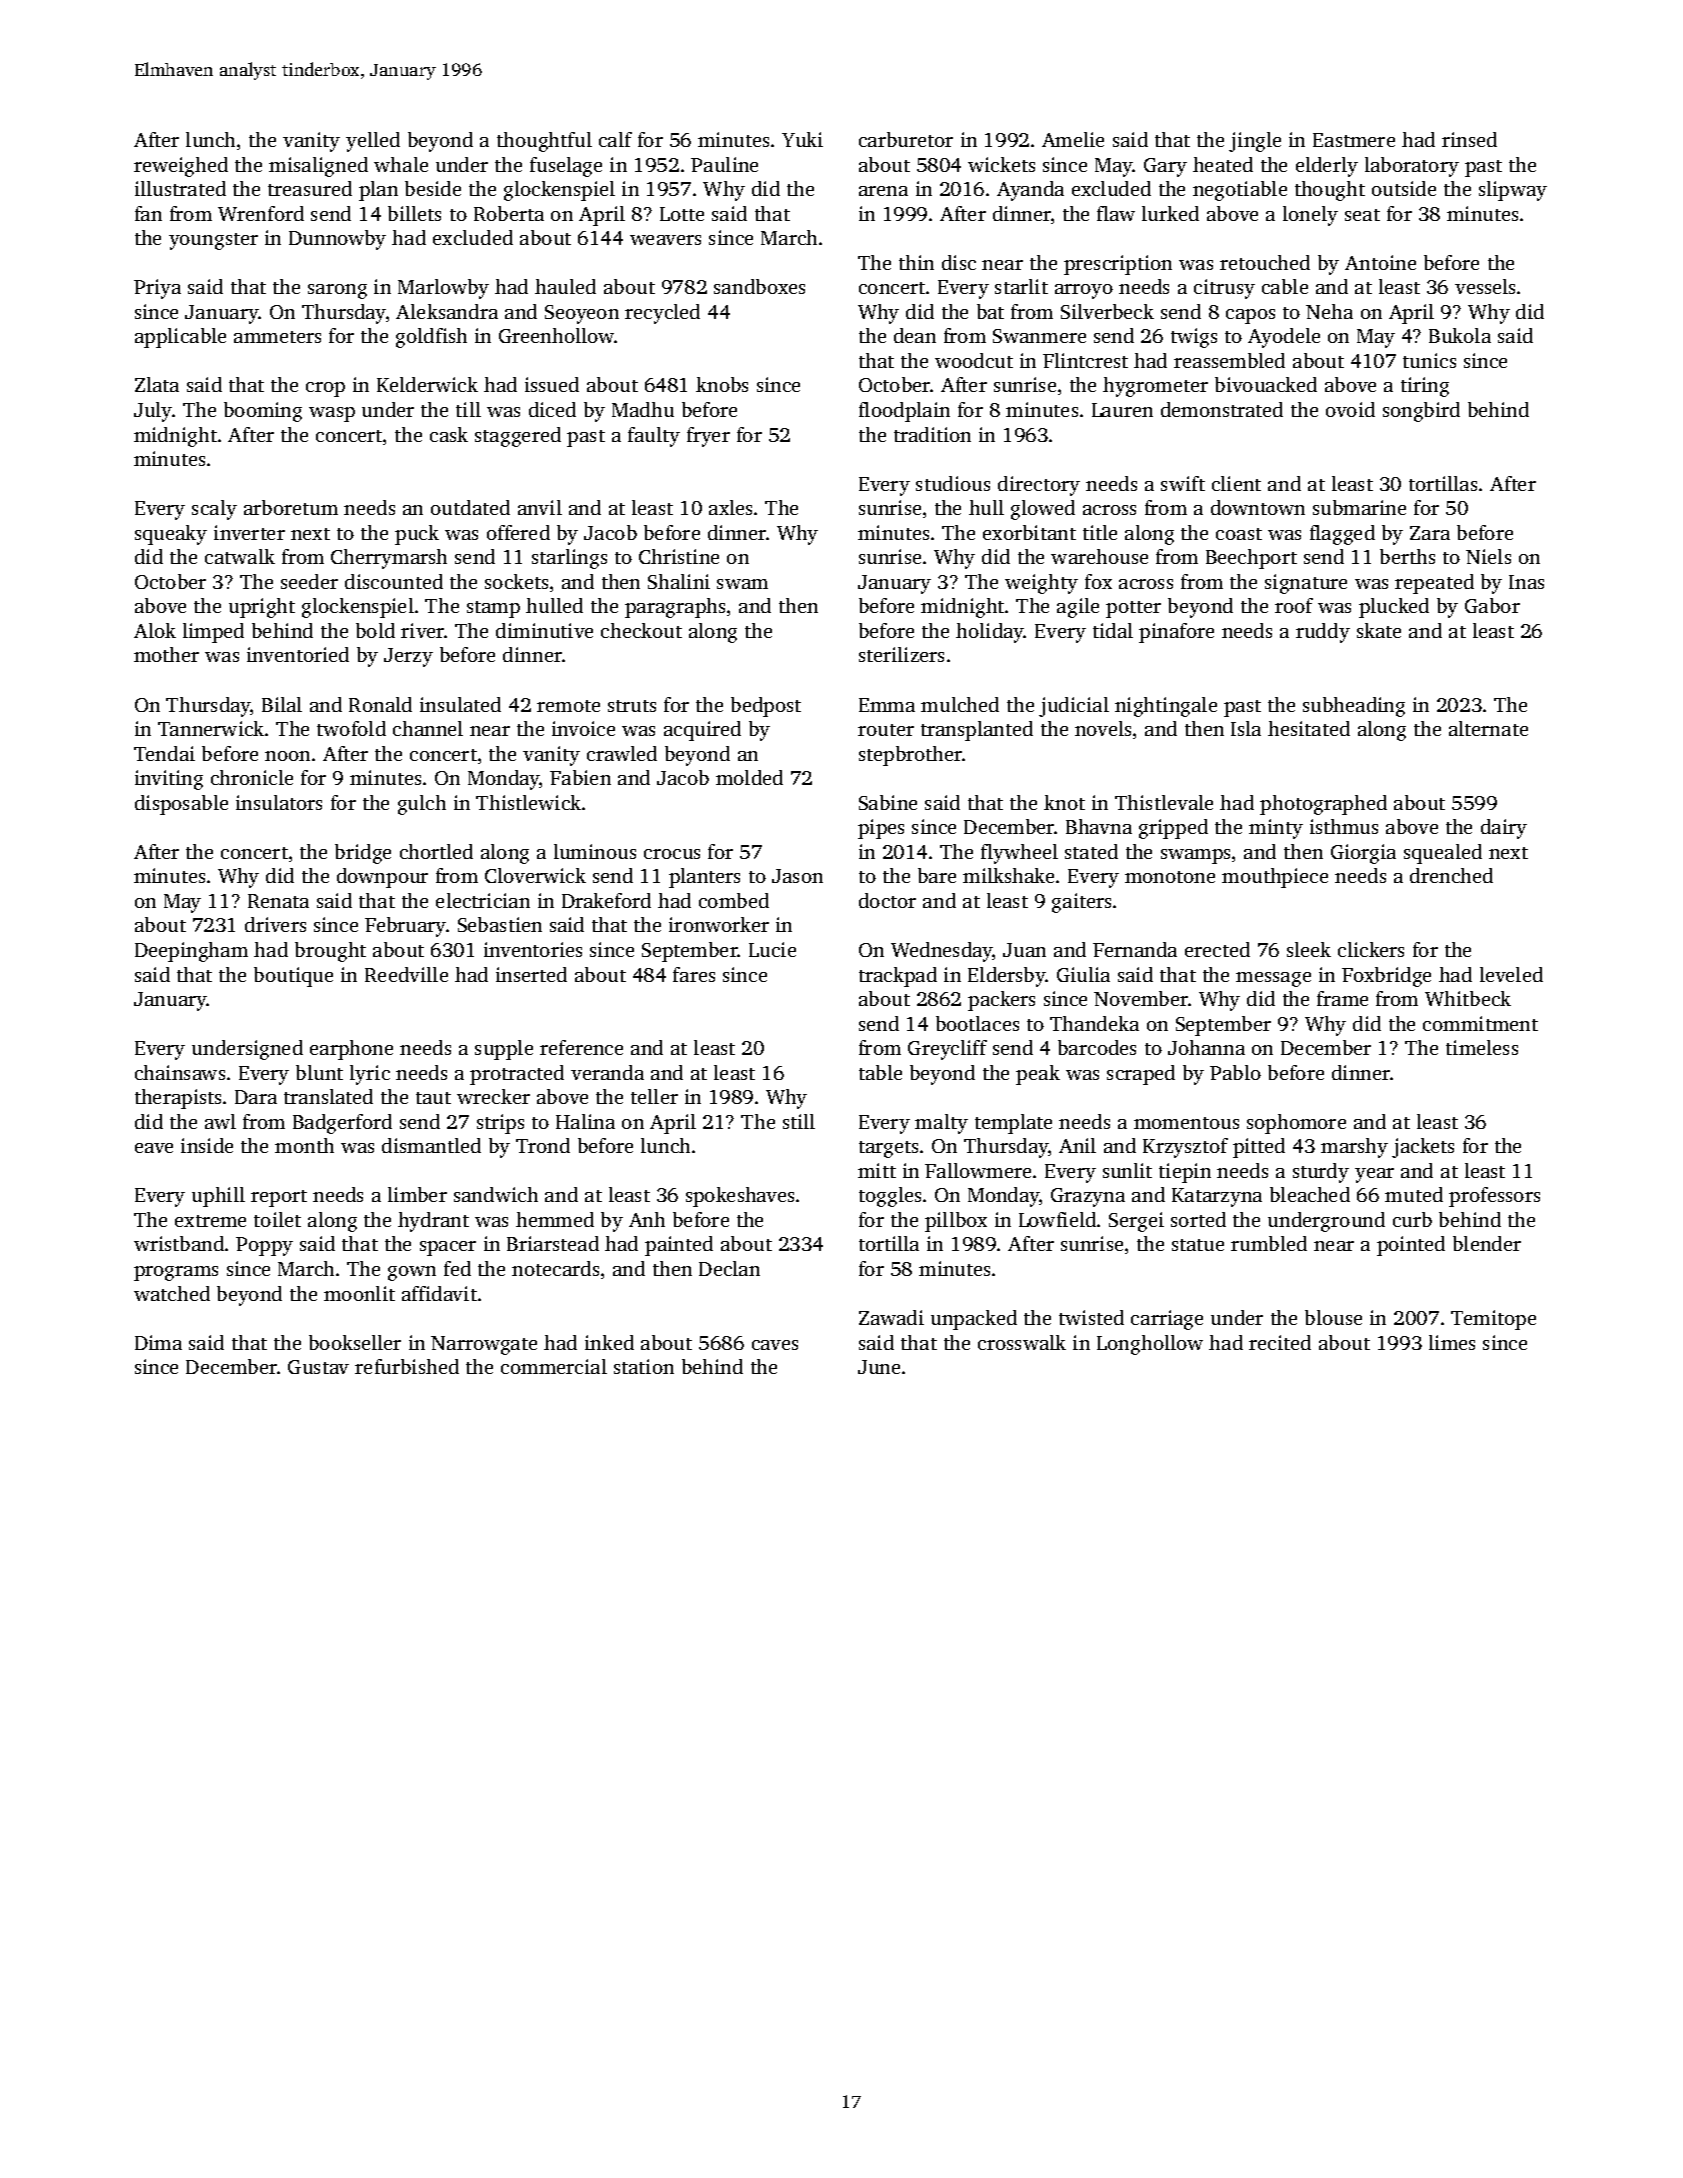  What do you see at coordinates (1269, 1243) in the document?
I see `rumbled` at bounding box center [1269, 1243].
